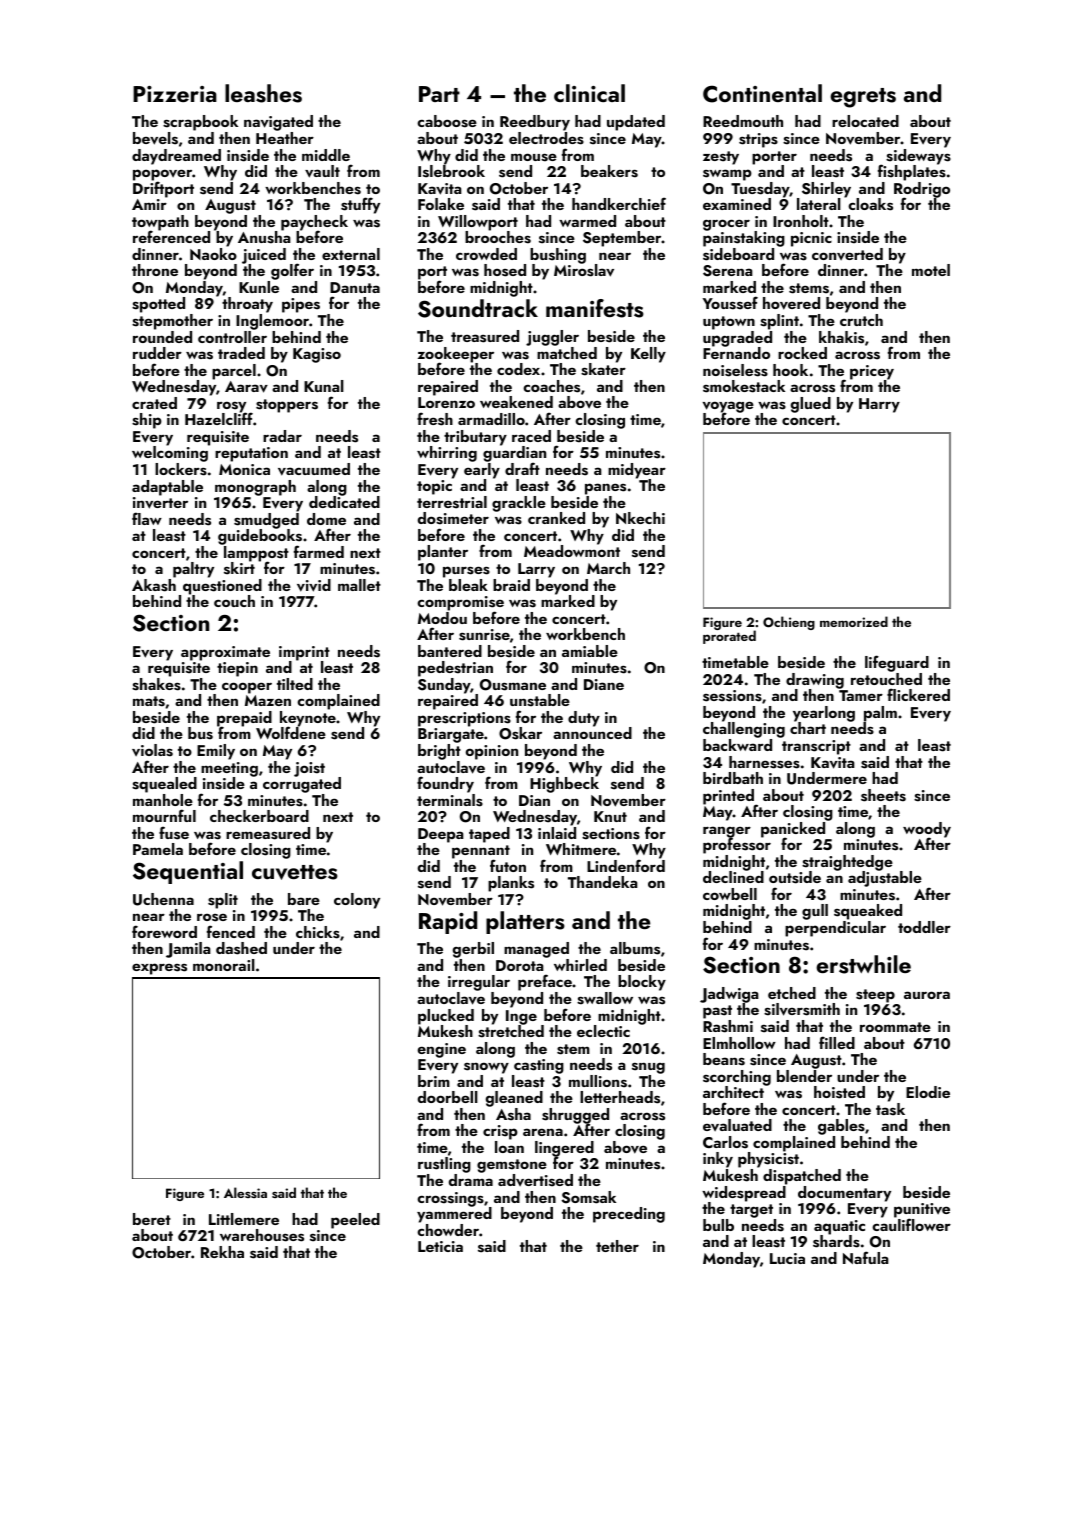  Describe the element at coordinates (762, 93) in the page. I see `Continental` at that location.
